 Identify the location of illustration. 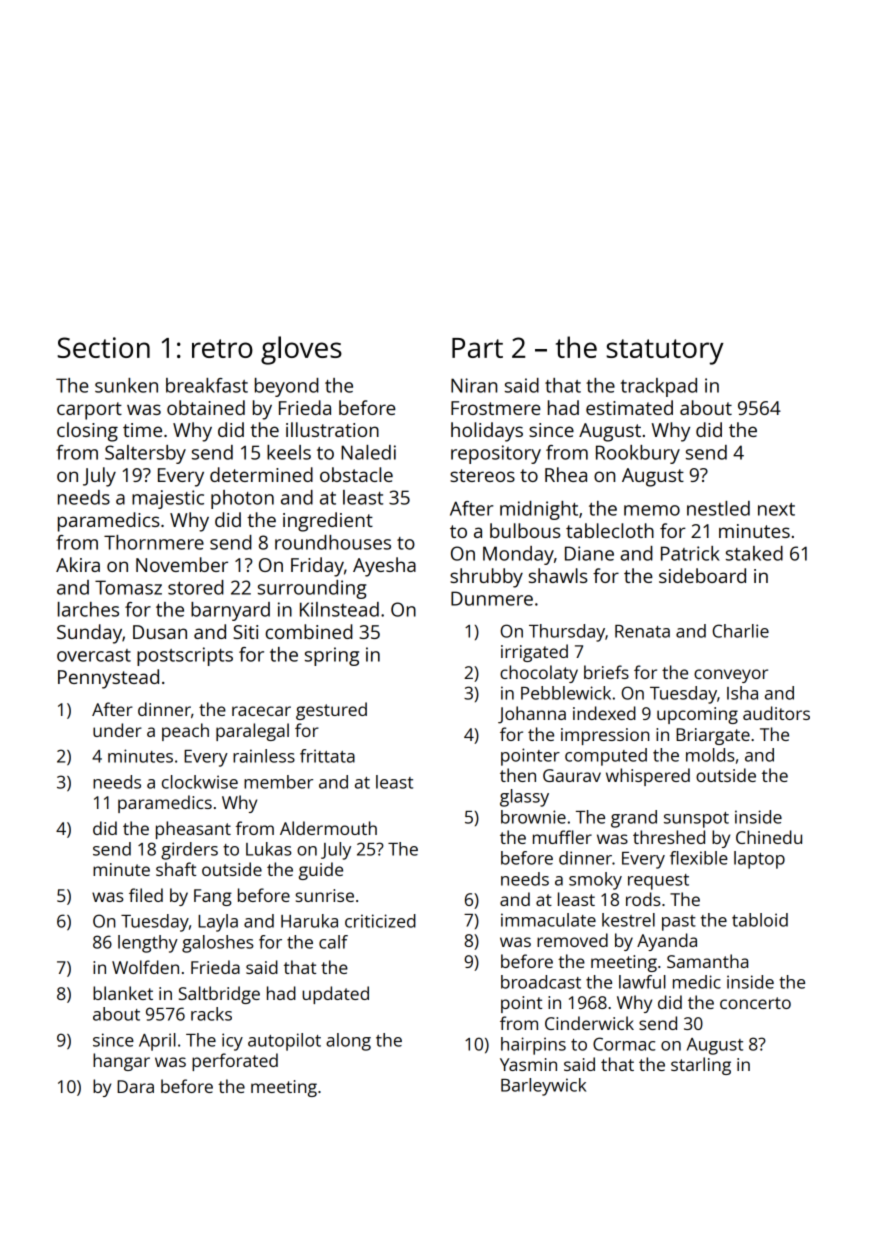
(332, 429).
